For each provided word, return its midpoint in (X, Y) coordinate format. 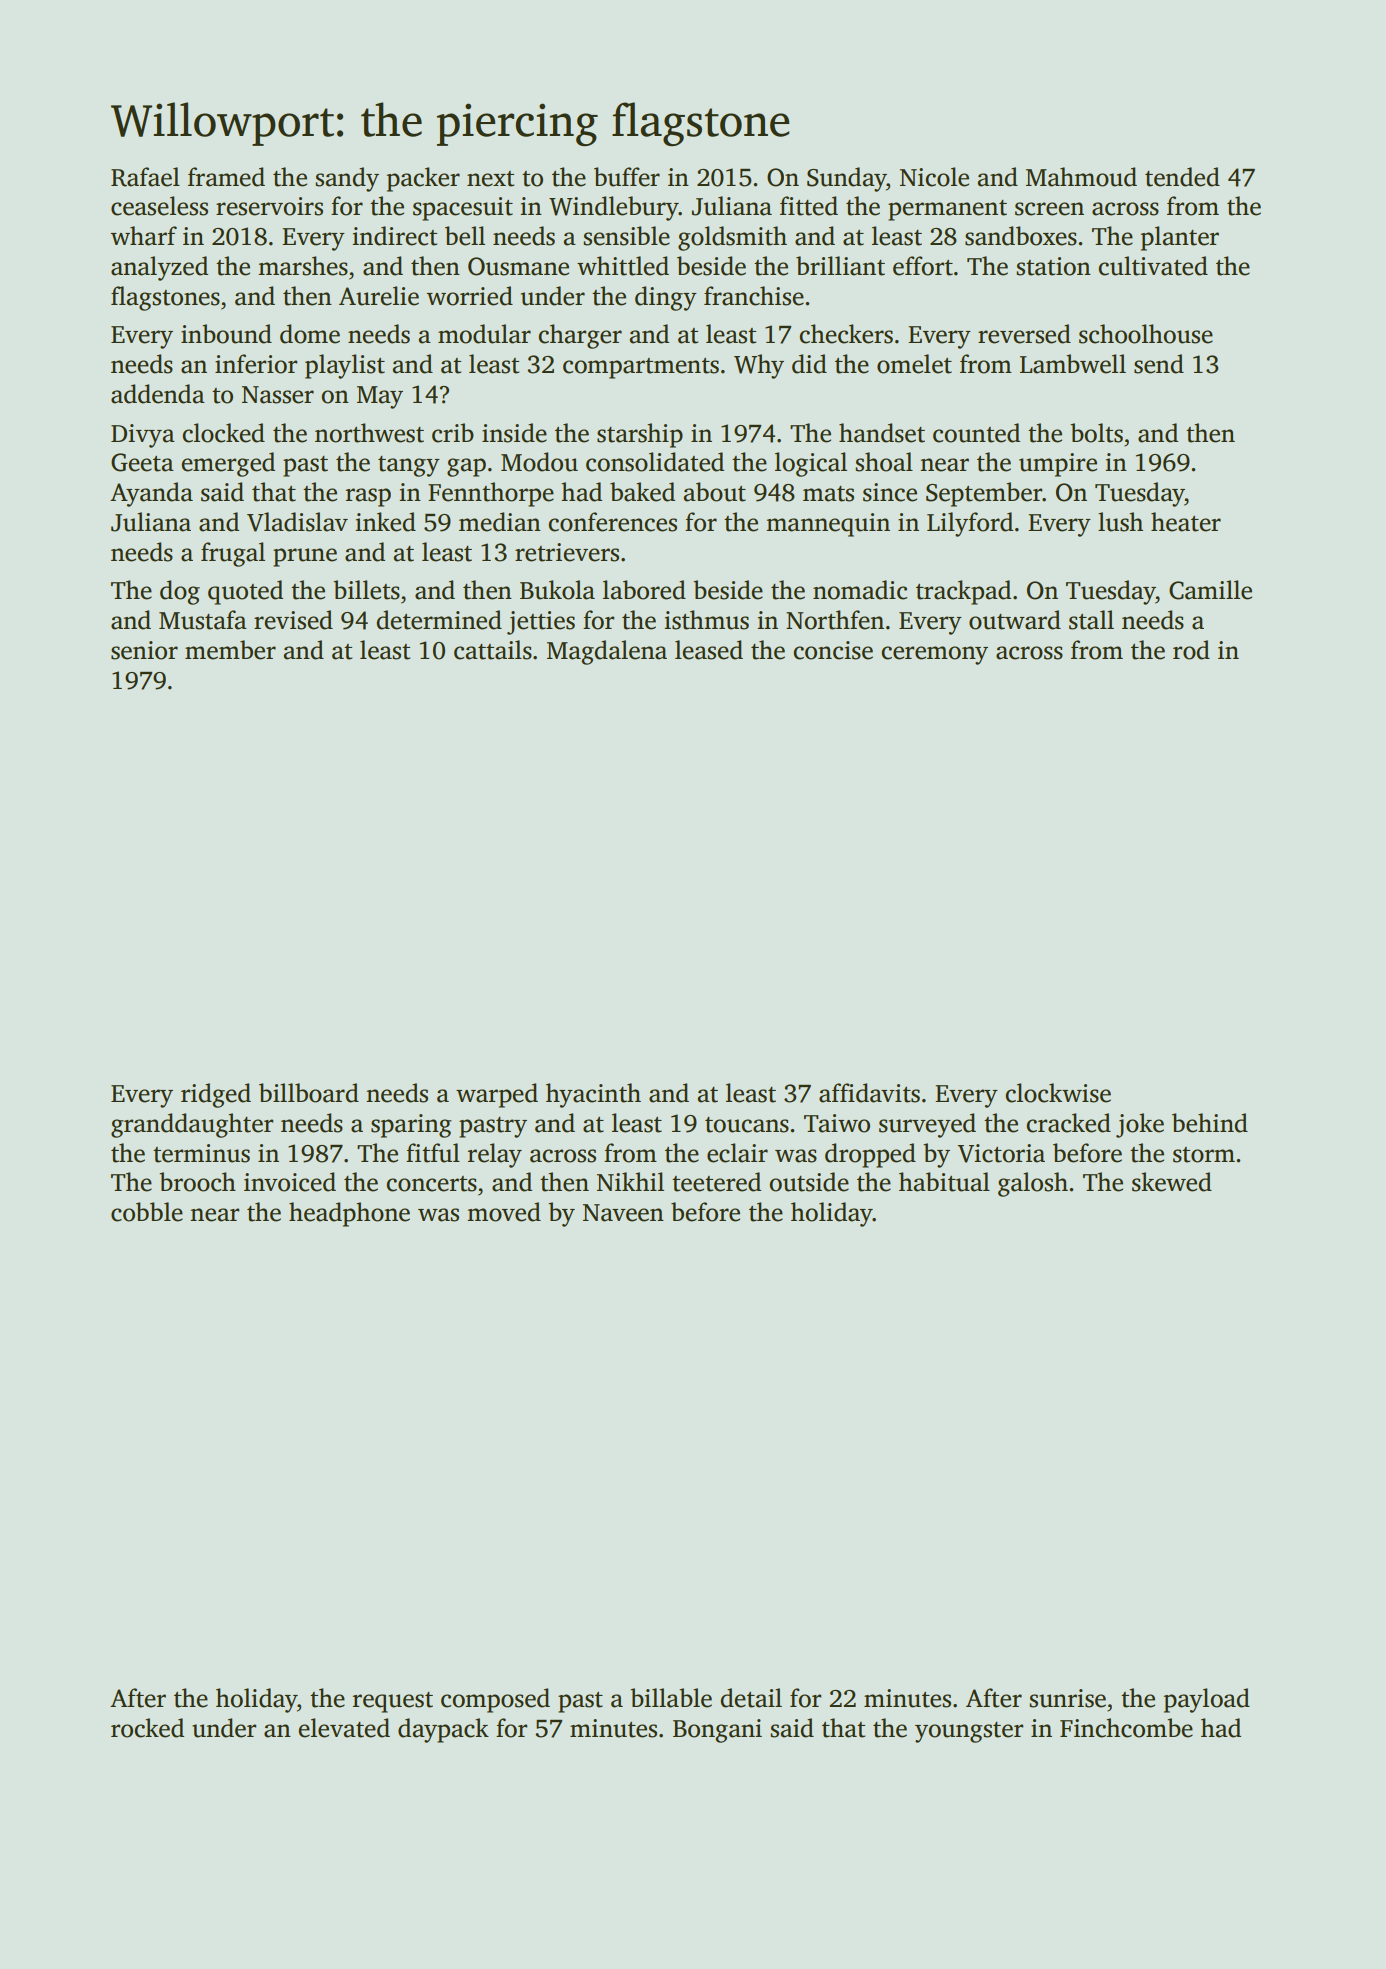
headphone (349, 1214)
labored (644, 590)
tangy (409, 466)
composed (495, 1700)
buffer (627, 177)
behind (1210, 1123)
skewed (1172, 1182)
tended (1182, 177)
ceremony (935, 655)
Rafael (145, 177)
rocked (147, 1728)
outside (809, 1182)
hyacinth (593, 1095)
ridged (216, 1095)
